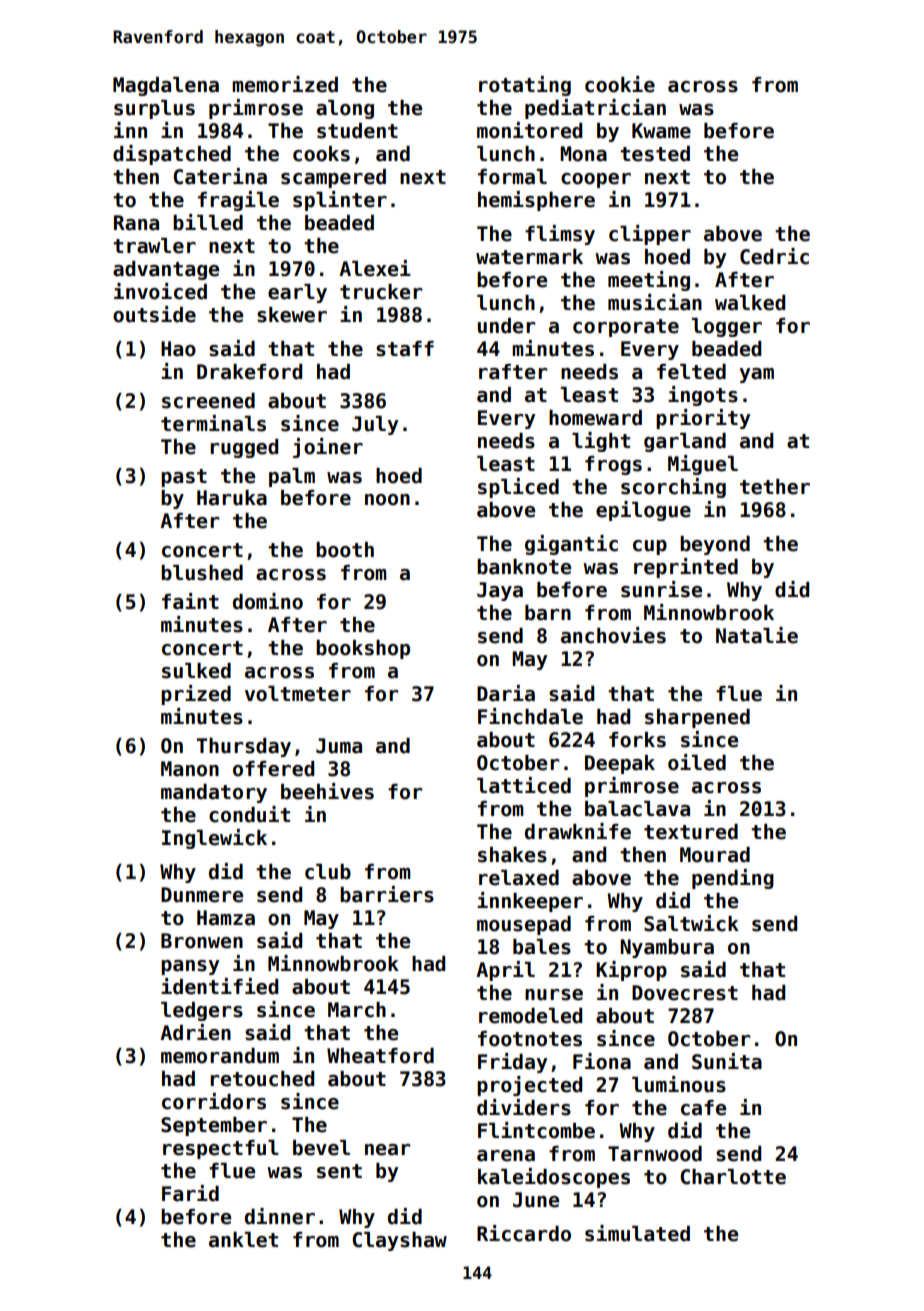  What do you see at coordinates (202, 895) in the image?
I see `Dunmere` at bounding box center [202, 895].
